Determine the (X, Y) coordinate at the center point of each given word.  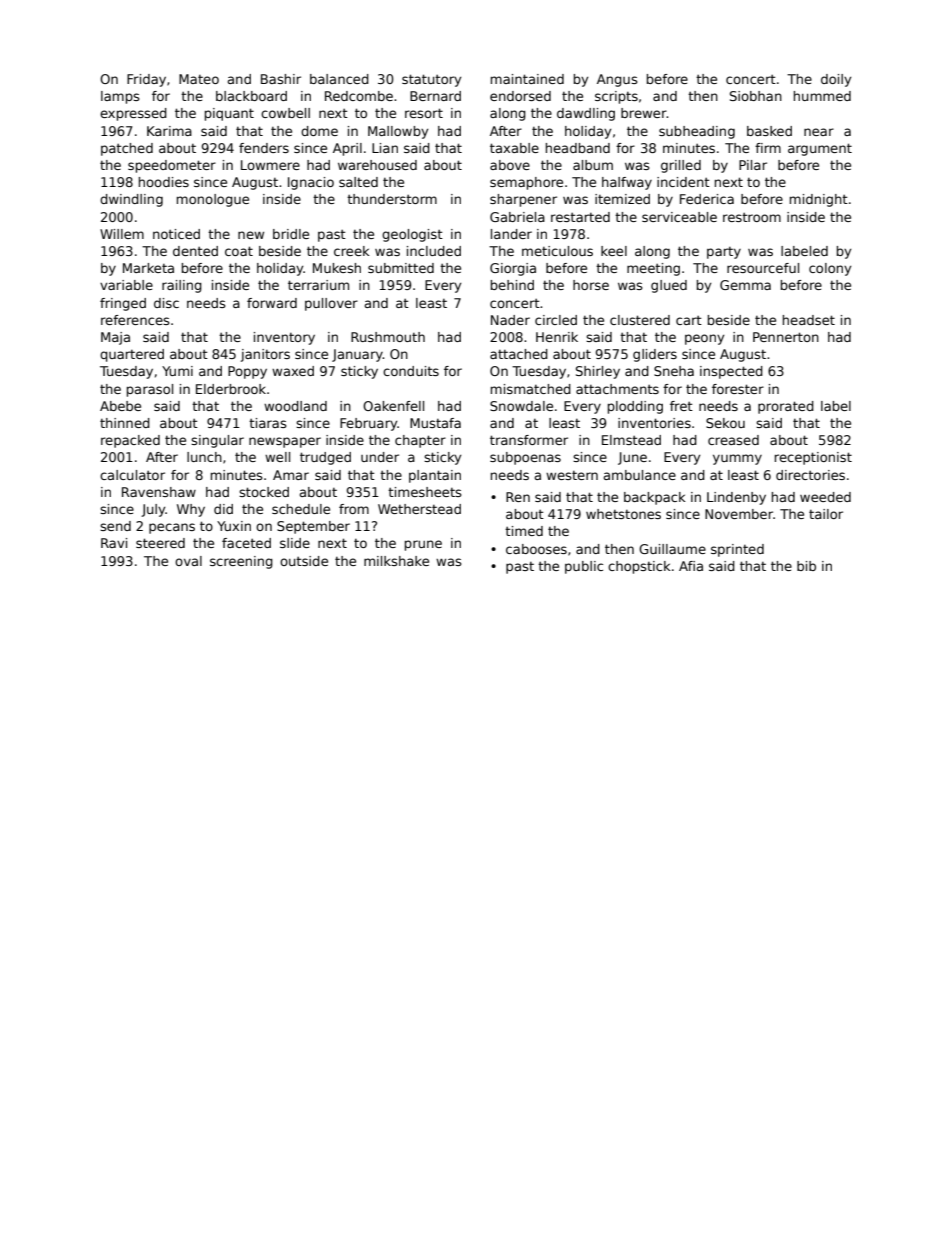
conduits (411, 371)
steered (160, 543)
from (354, 509)
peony (704, 339)
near (819, 132)
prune (423, 545)
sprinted (737, 550)
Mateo (199, 79)
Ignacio (311, 183)
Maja (115, 338)
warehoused (377, 165)
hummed (822, 96)
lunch (204, 457)
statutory (431, 80)
